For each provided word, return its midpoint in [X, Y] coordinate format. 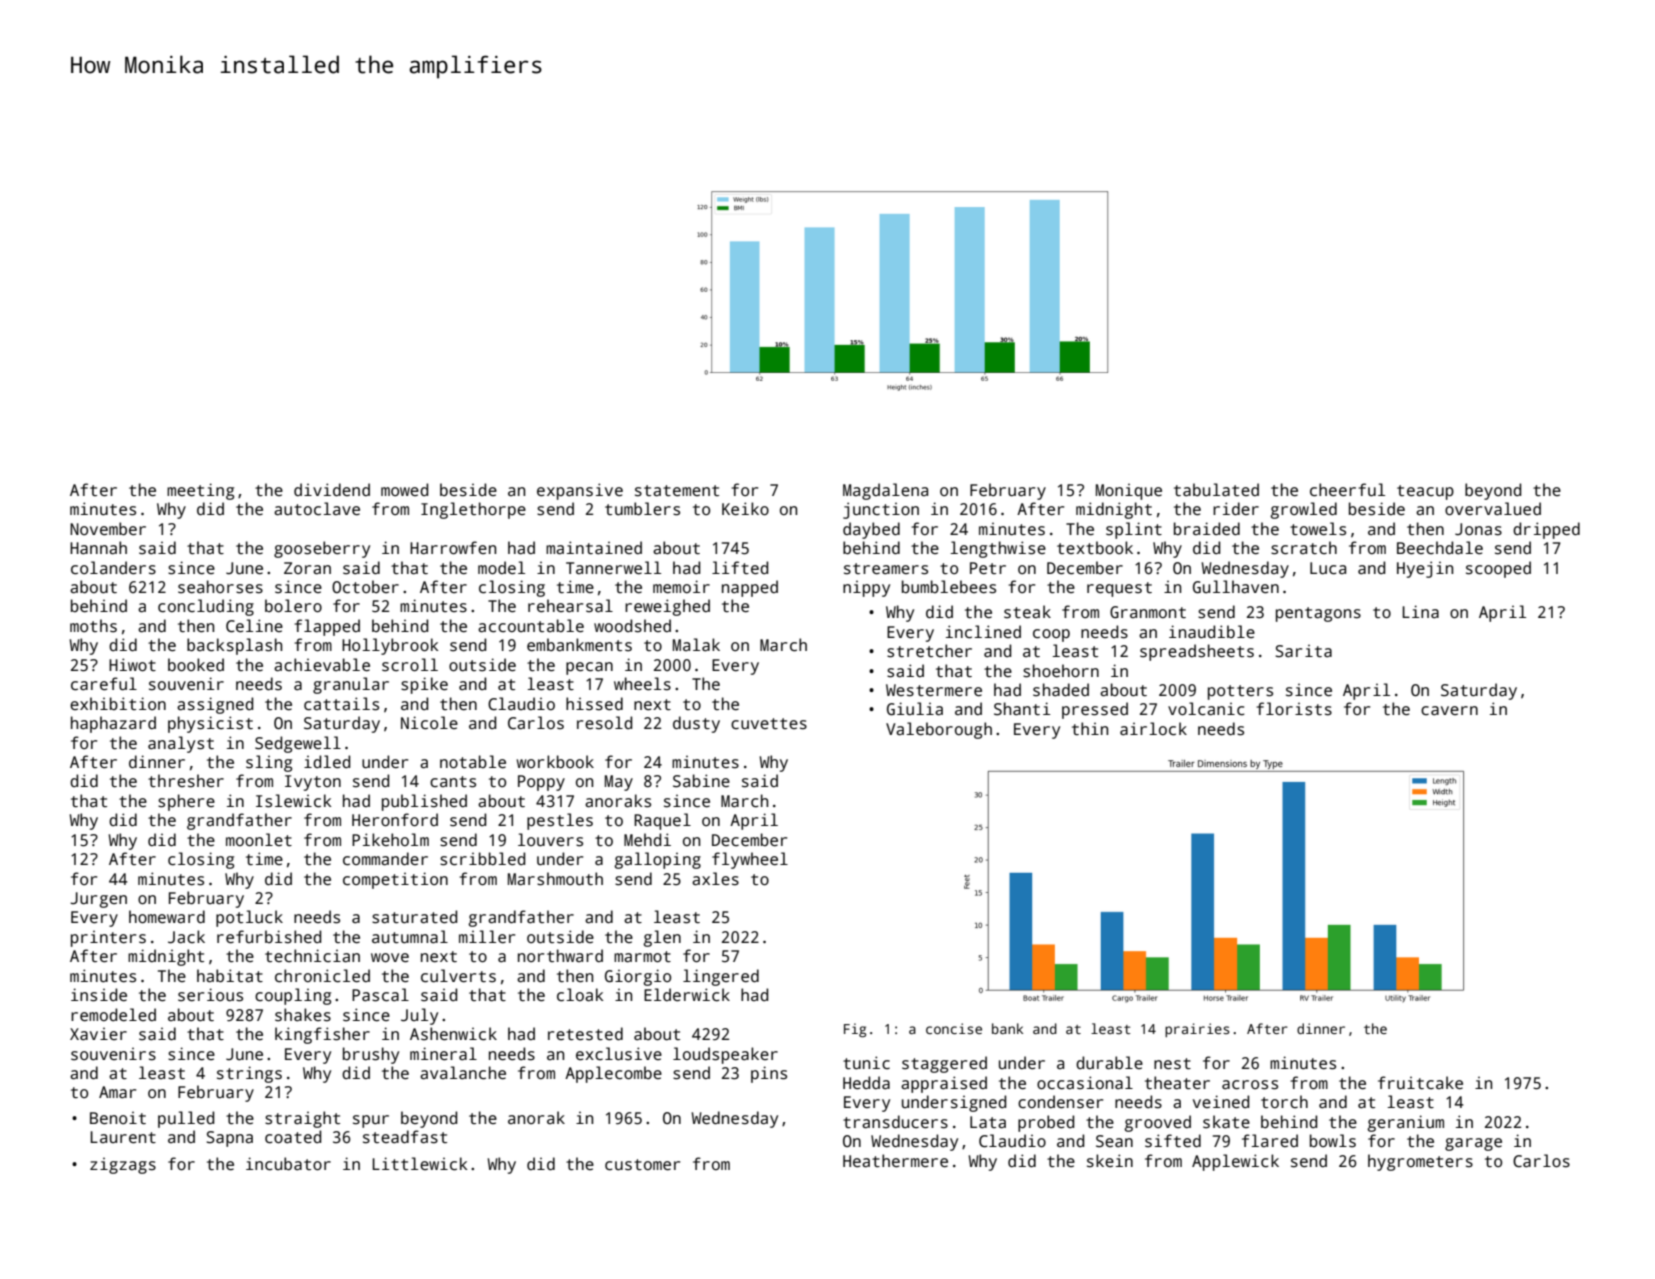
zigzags [123, 1166]
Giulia [915, 709]
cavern [1449, 711]
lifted [740, 567]
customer [642, 1165]
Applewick [1235, 1162]
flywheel [750, 860]
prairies [1197, 1030]
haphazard [113, 724]
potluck [249, 918]
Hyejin [1425, 569]
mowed [404, 489]
